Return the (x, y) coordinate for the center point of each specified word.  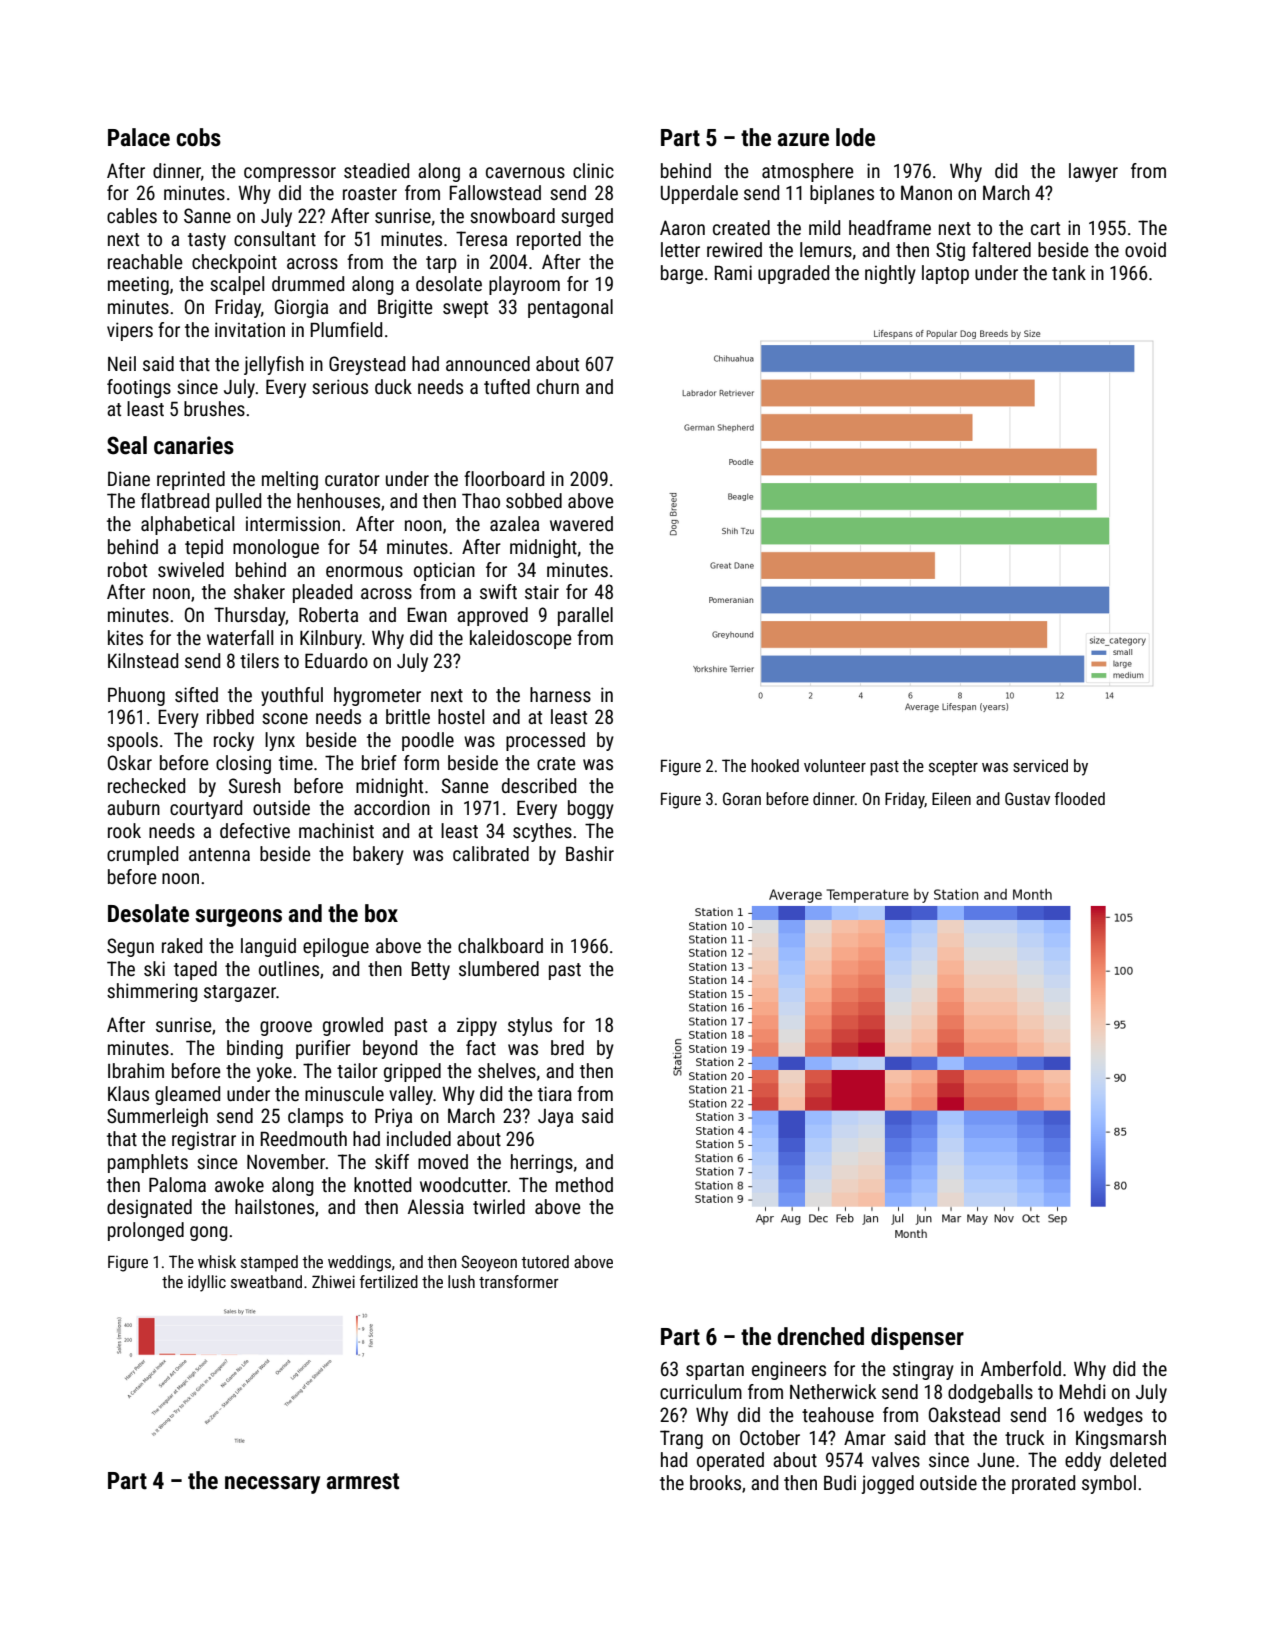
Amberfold (1021, 1368)
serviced (1040, 765)
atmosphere (807, 172)
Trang (681, 1439)
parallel (585, 616)
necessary (272, 1485)
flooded (1080, 798)
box (381, 913)
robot (127, 569)
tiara (555, 1093)
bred (567, 1047)
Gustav (1027, 798)
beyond (390, 1049)
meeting (138, 286)
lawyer (1093, 172)
